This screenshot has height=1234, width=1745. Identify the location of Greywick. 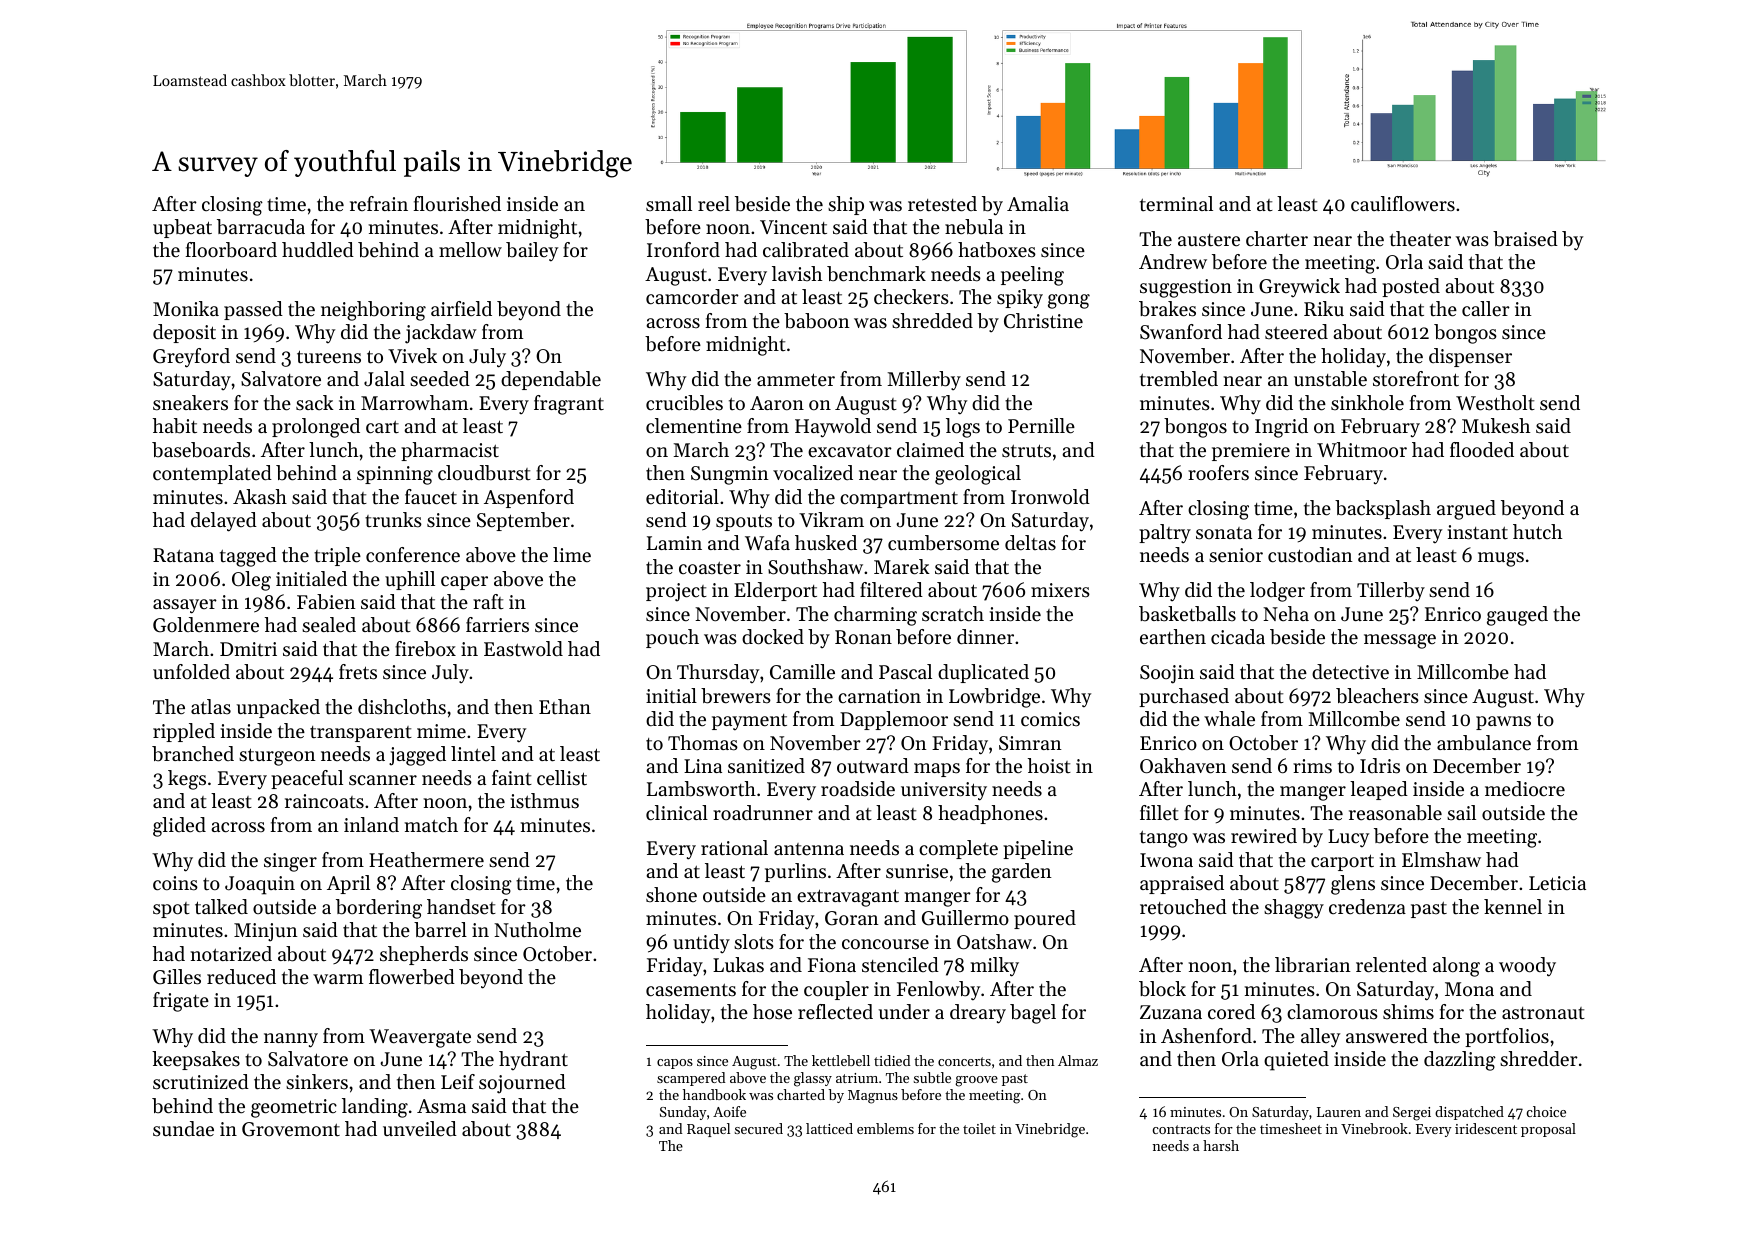
(1299, 288).
